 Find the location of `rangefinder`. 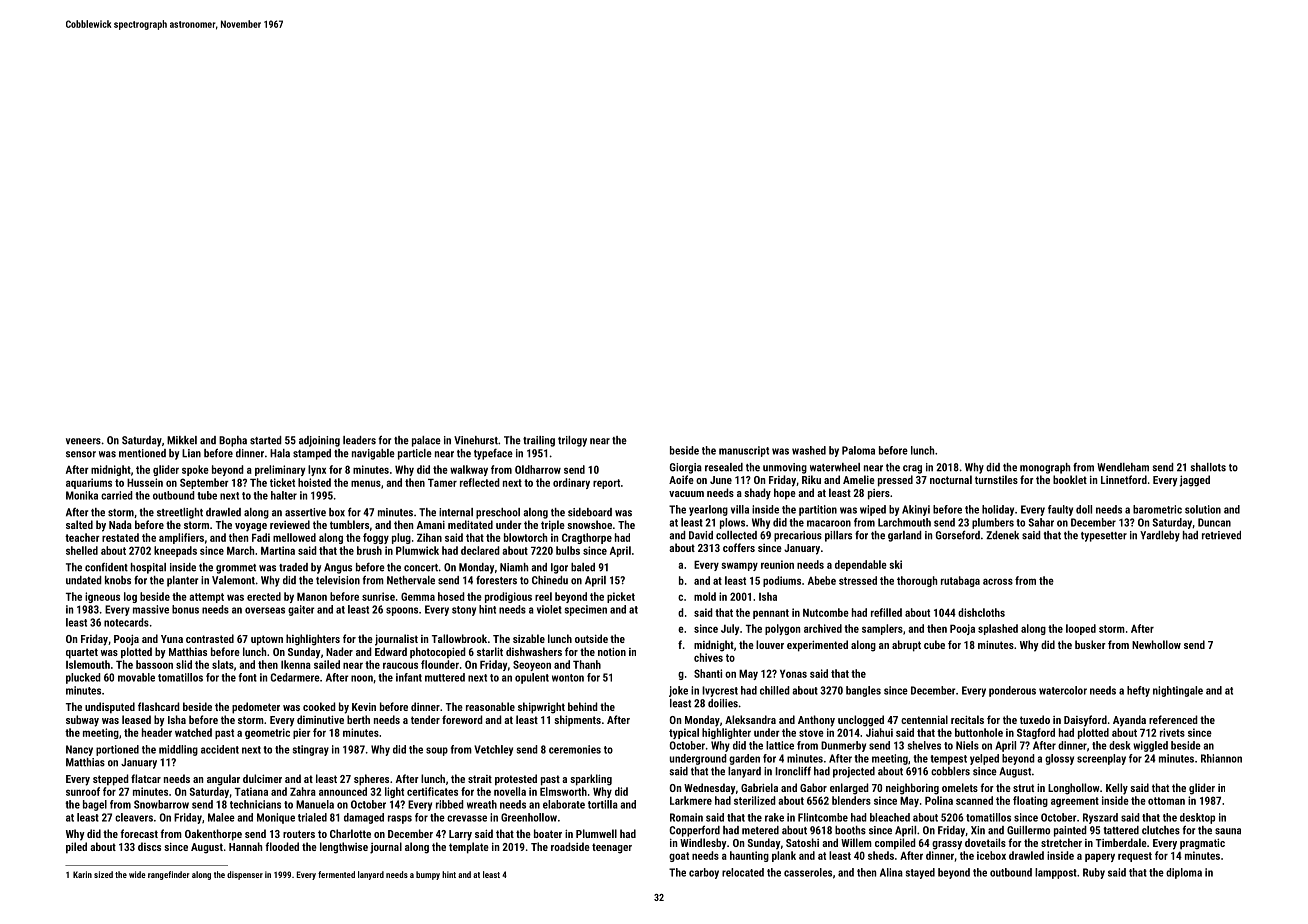

rangefinder is located at coordinates (169, 875).
